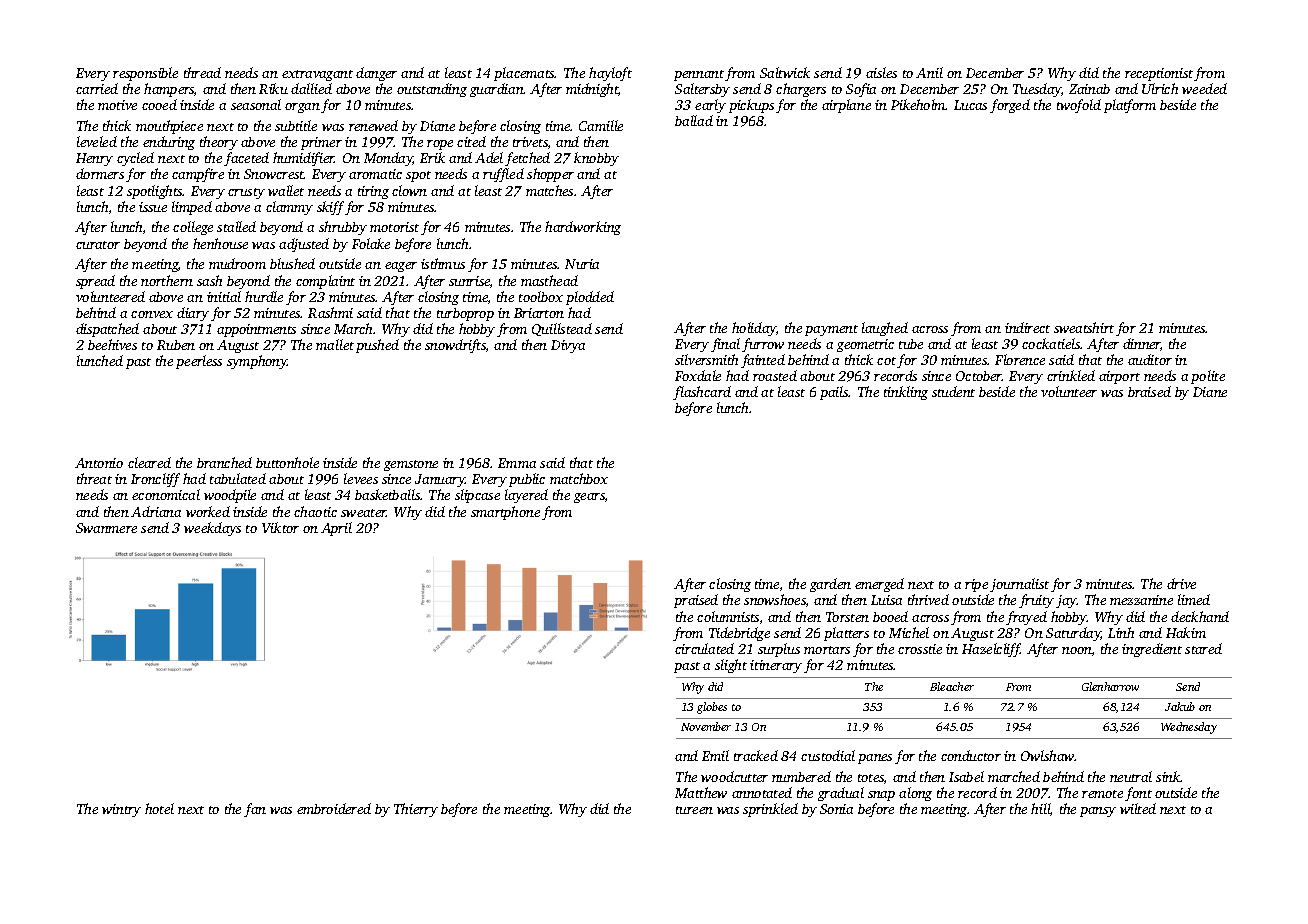 This screenshot has width=1308, height=924. Describe the element at coordinates (224, 462) in the screenshot. I see `branched` at that location.
